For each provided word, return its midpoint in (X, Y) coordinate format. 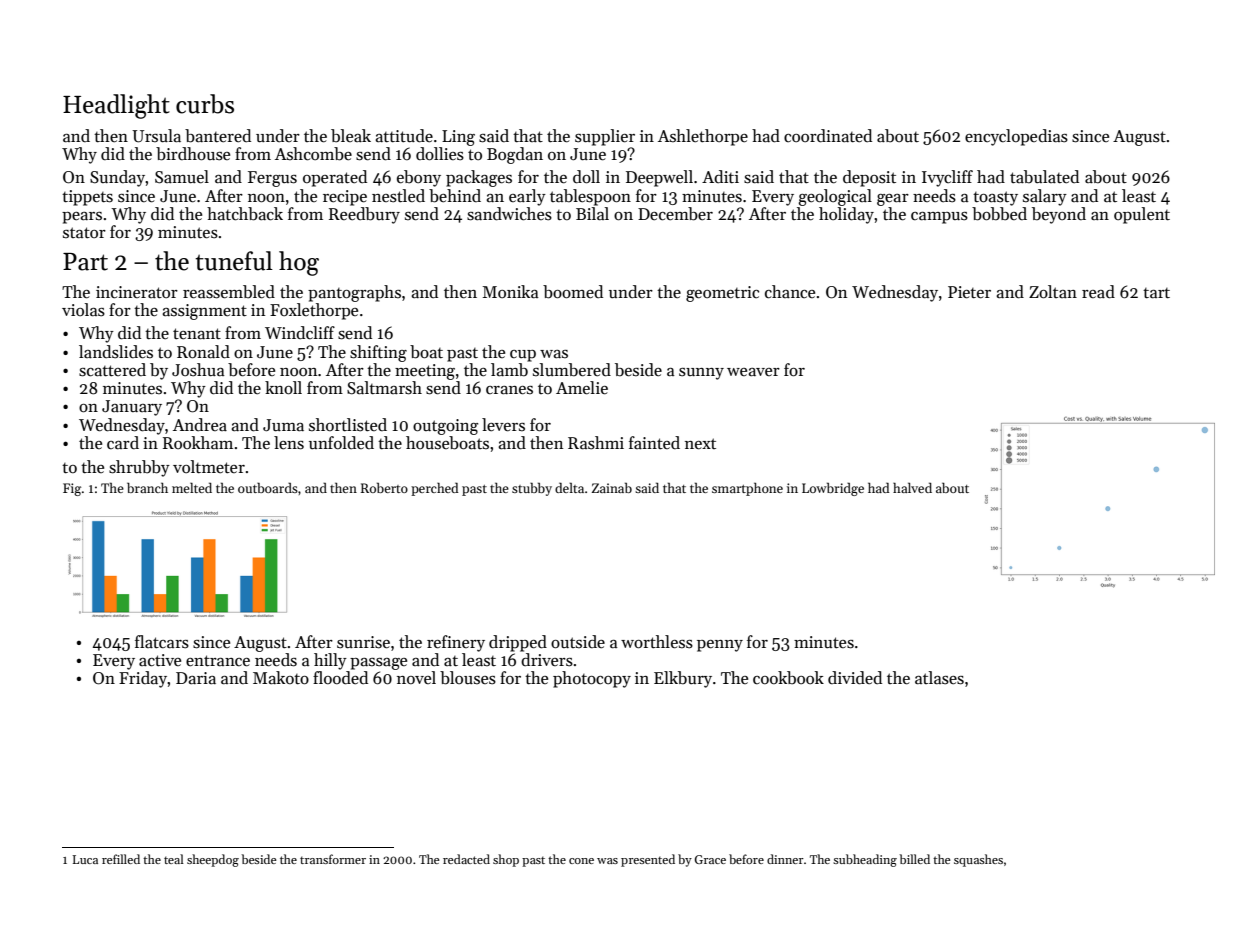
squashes (978, 860)
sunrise (363, 642)
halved (912, 487)
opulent (1142, 215)
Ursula (156, 136)
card (123, 443)
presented (648, 860)
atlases (939, 678)
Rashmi (596, 443)
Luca (85, 859)
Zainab (612, 487)
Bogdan (515, 155)
